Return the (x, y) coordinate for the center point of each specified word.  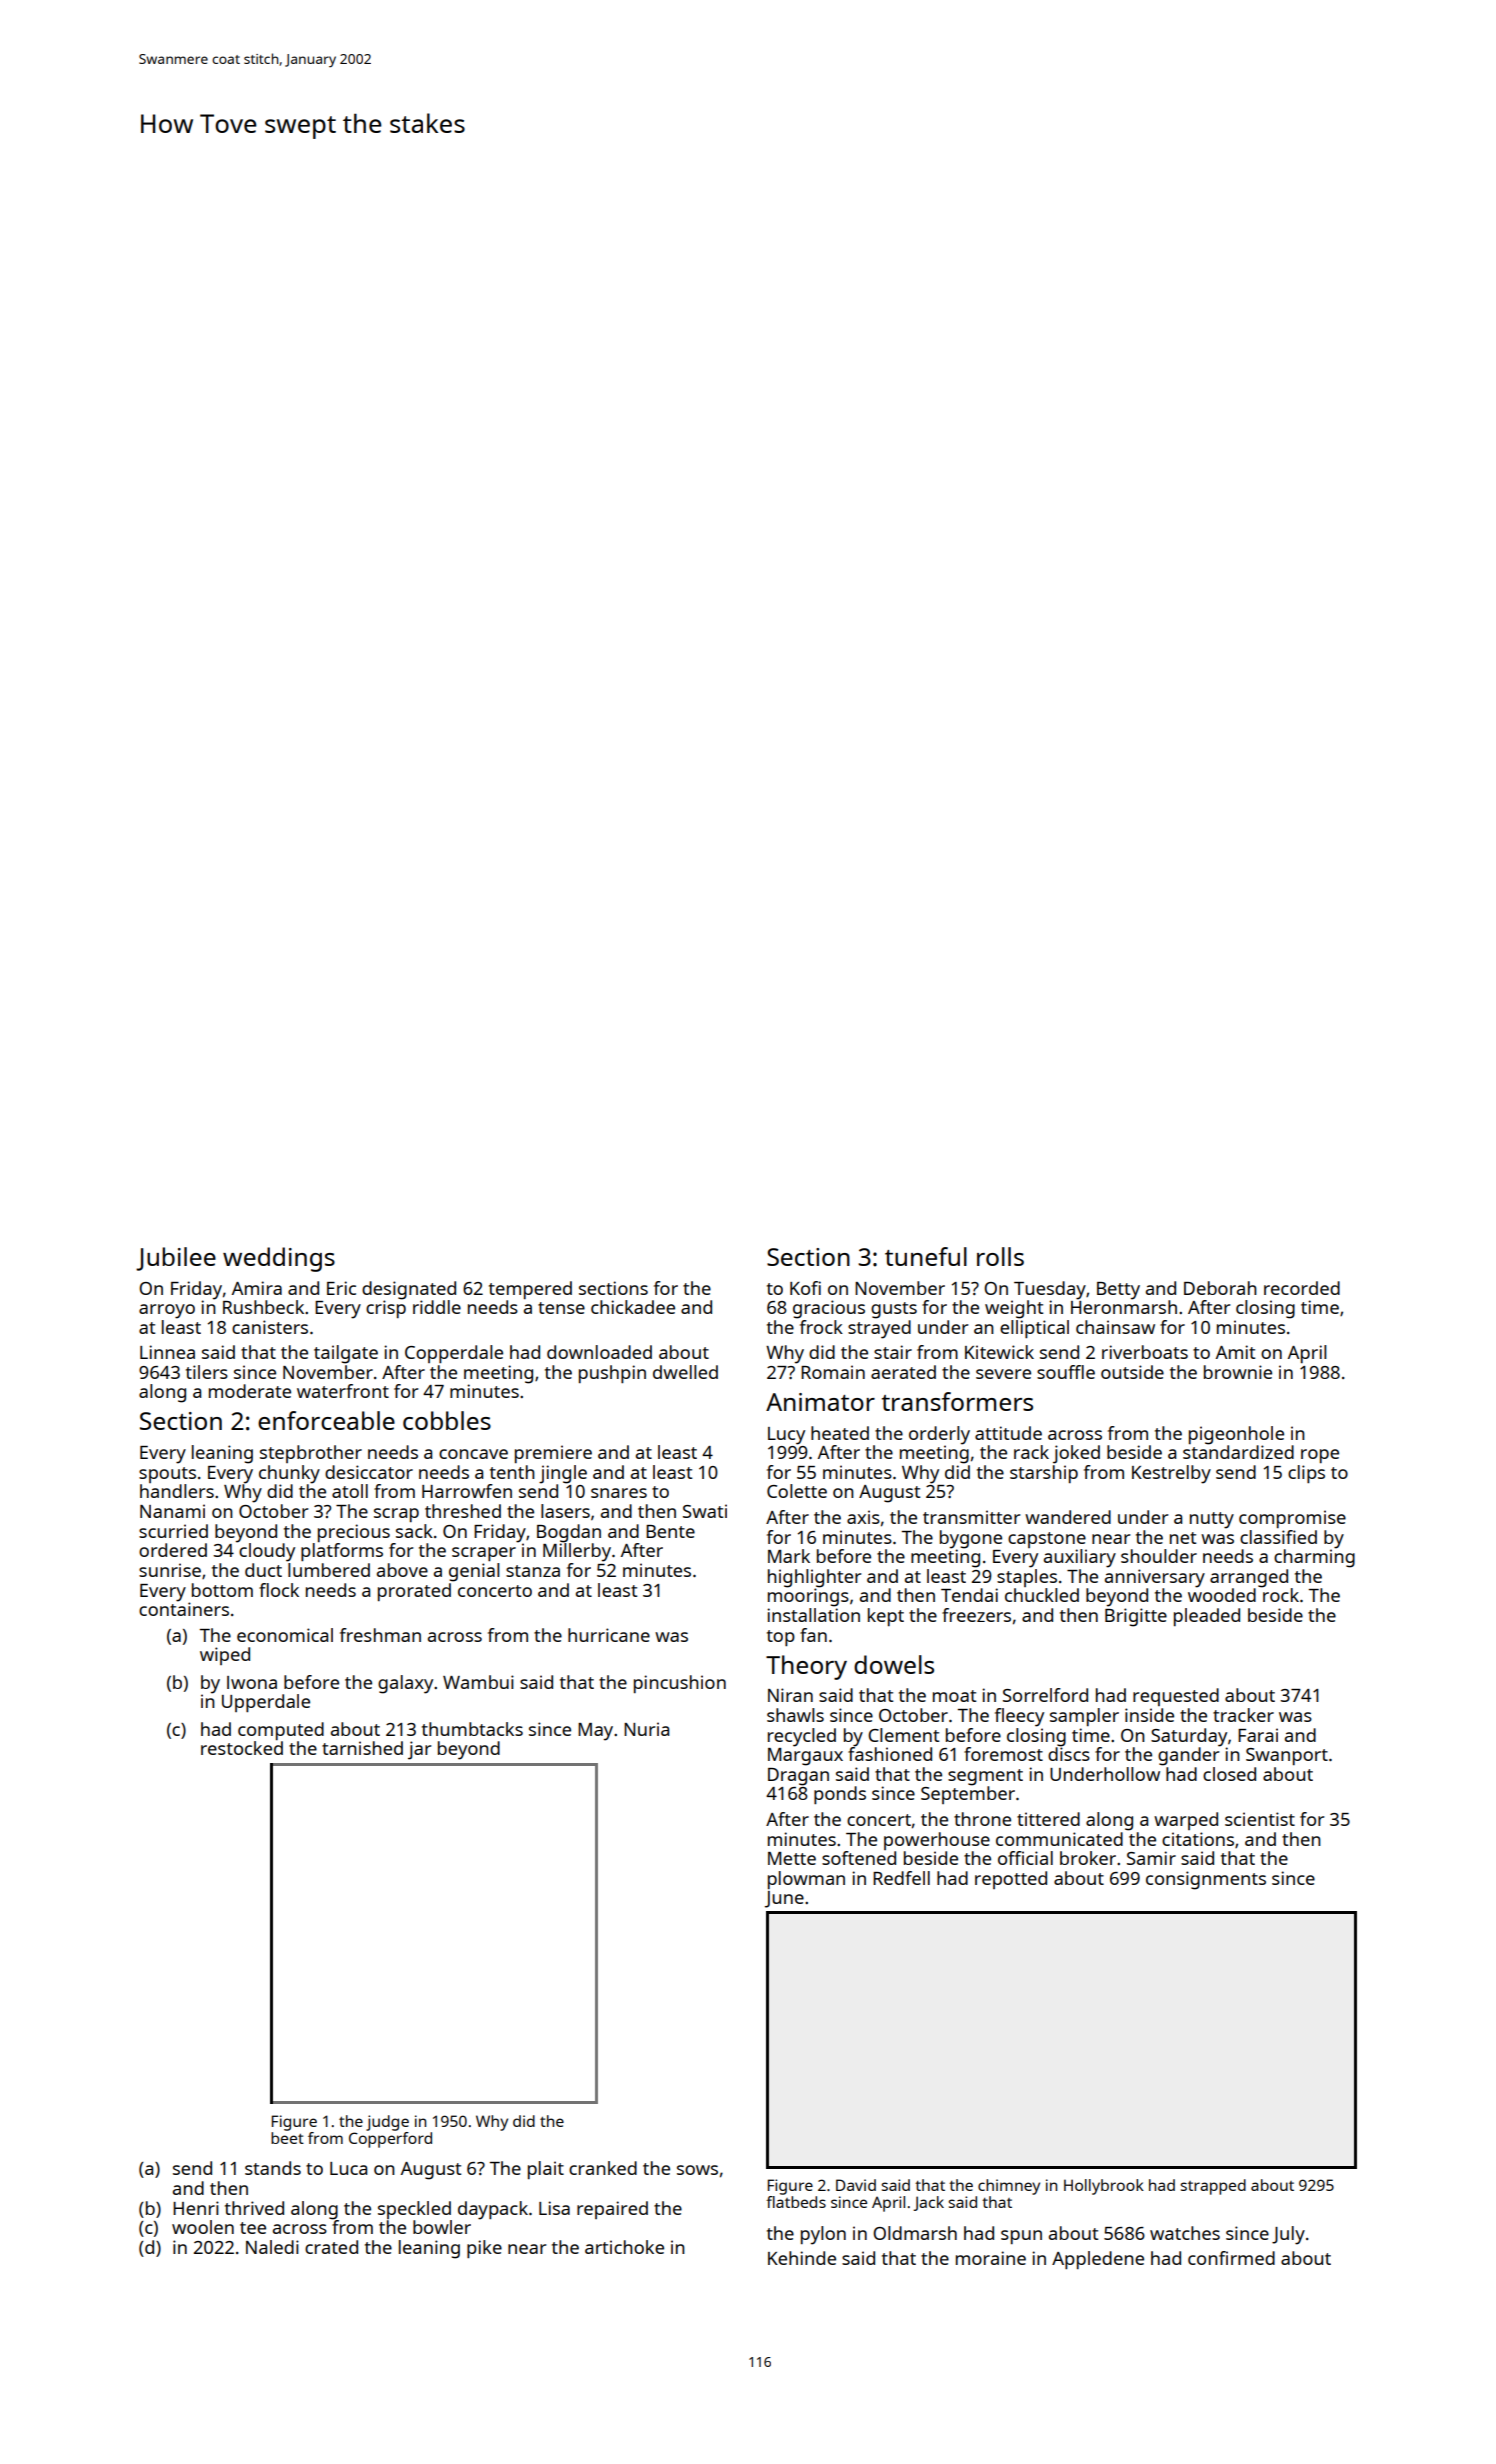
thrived (254, 2208)
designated (409, 1290)
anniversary (1155, 1578)
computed (281, 1731)
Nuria (646, 1729)
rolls (1000, 1256)
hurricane (609, 1635)
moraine (991, 2258)
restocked (242, 1748)
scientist (1260, 1819)
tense (561, 1308)
